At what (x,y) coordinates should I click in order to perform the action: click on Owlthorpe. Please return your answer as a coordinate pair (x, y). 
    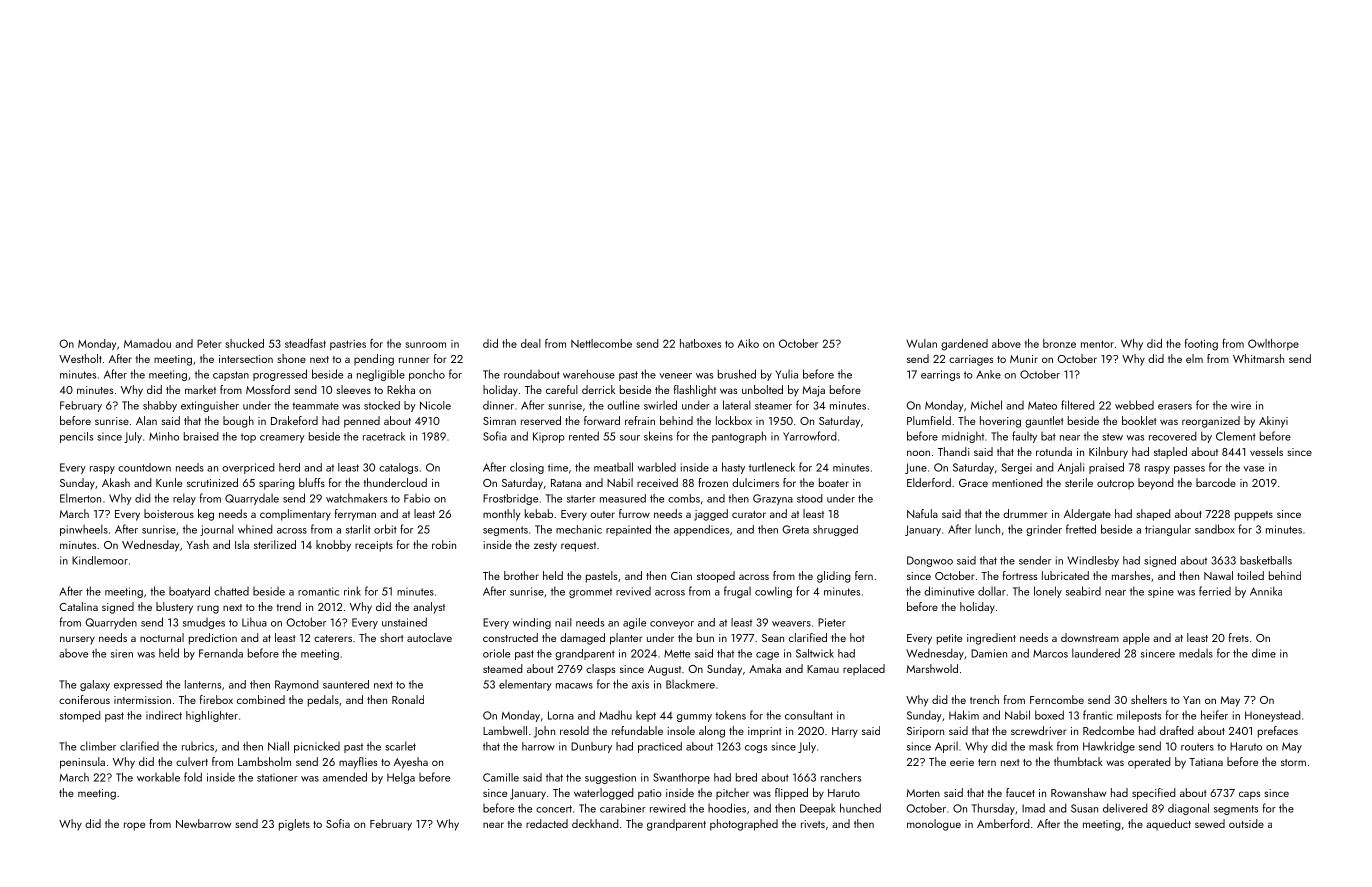
    Looking at the image, I should click on (1273, 344).
